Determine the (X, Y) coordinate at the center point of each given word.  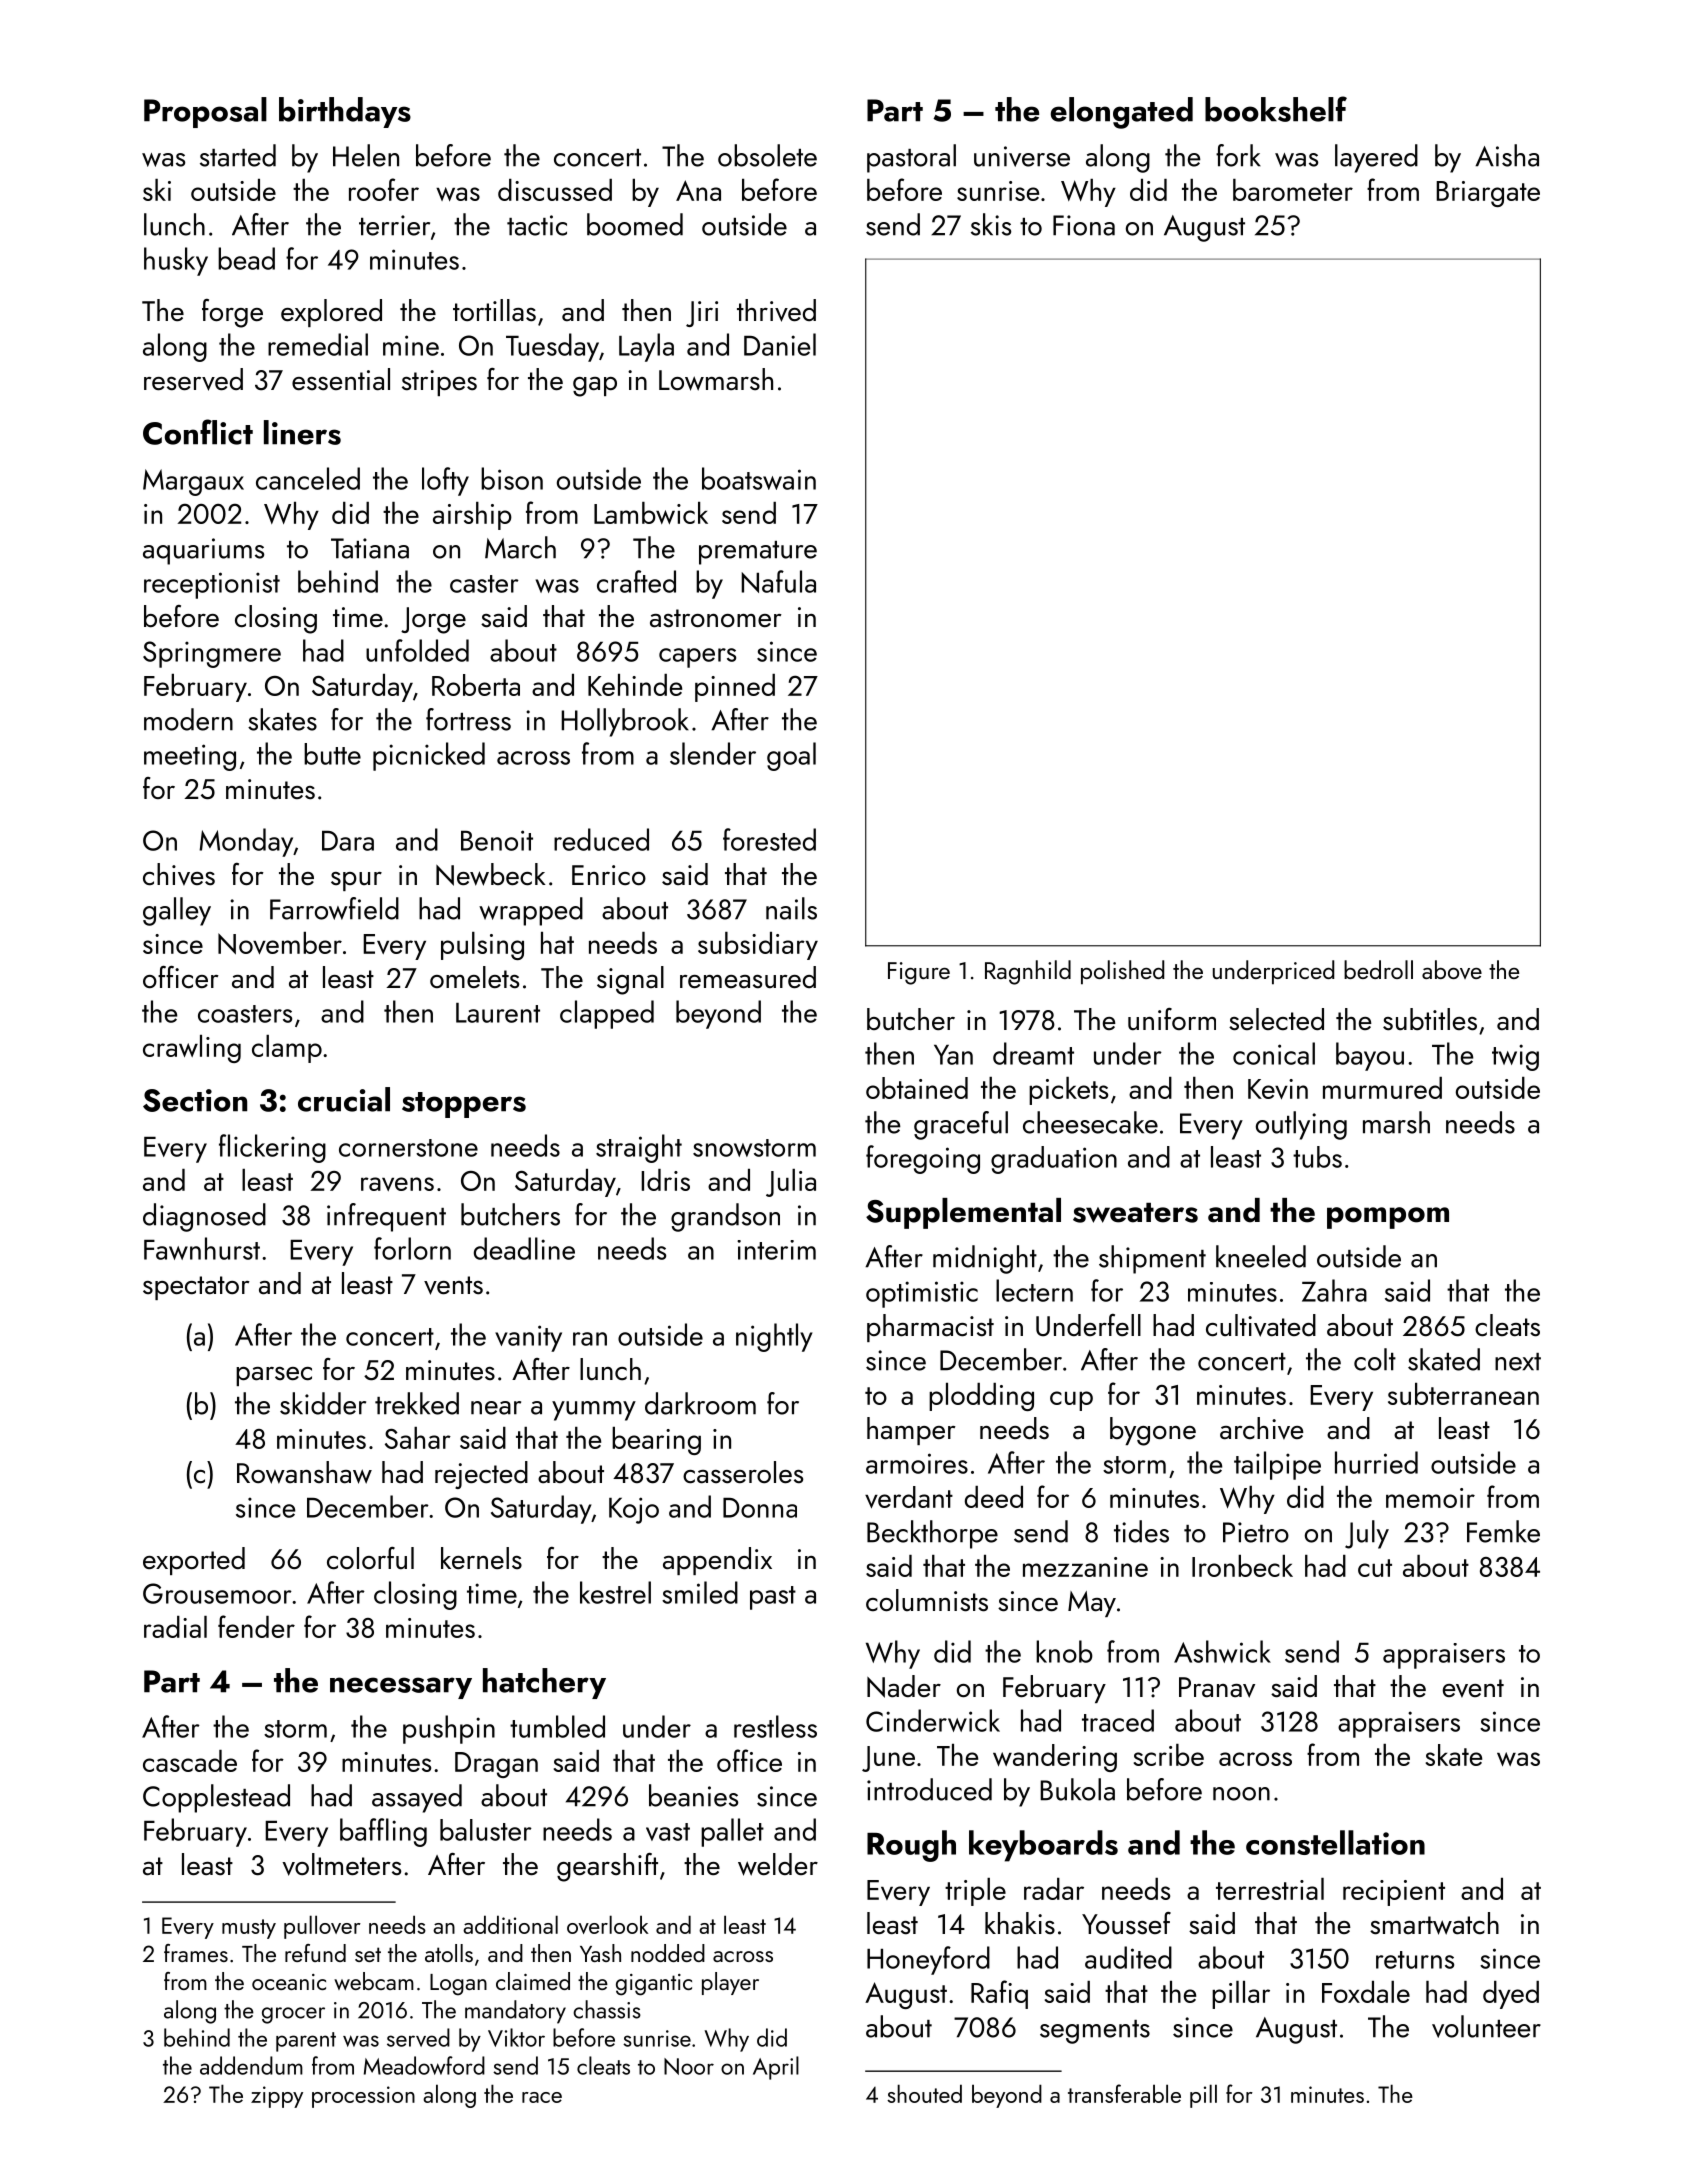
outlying (1301, 1125)
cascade (190, 1761)
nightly (774, 1337)
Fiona (1084, 225)
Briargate (1488, 194)
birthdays (345, 112)
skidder (323, 1403)
